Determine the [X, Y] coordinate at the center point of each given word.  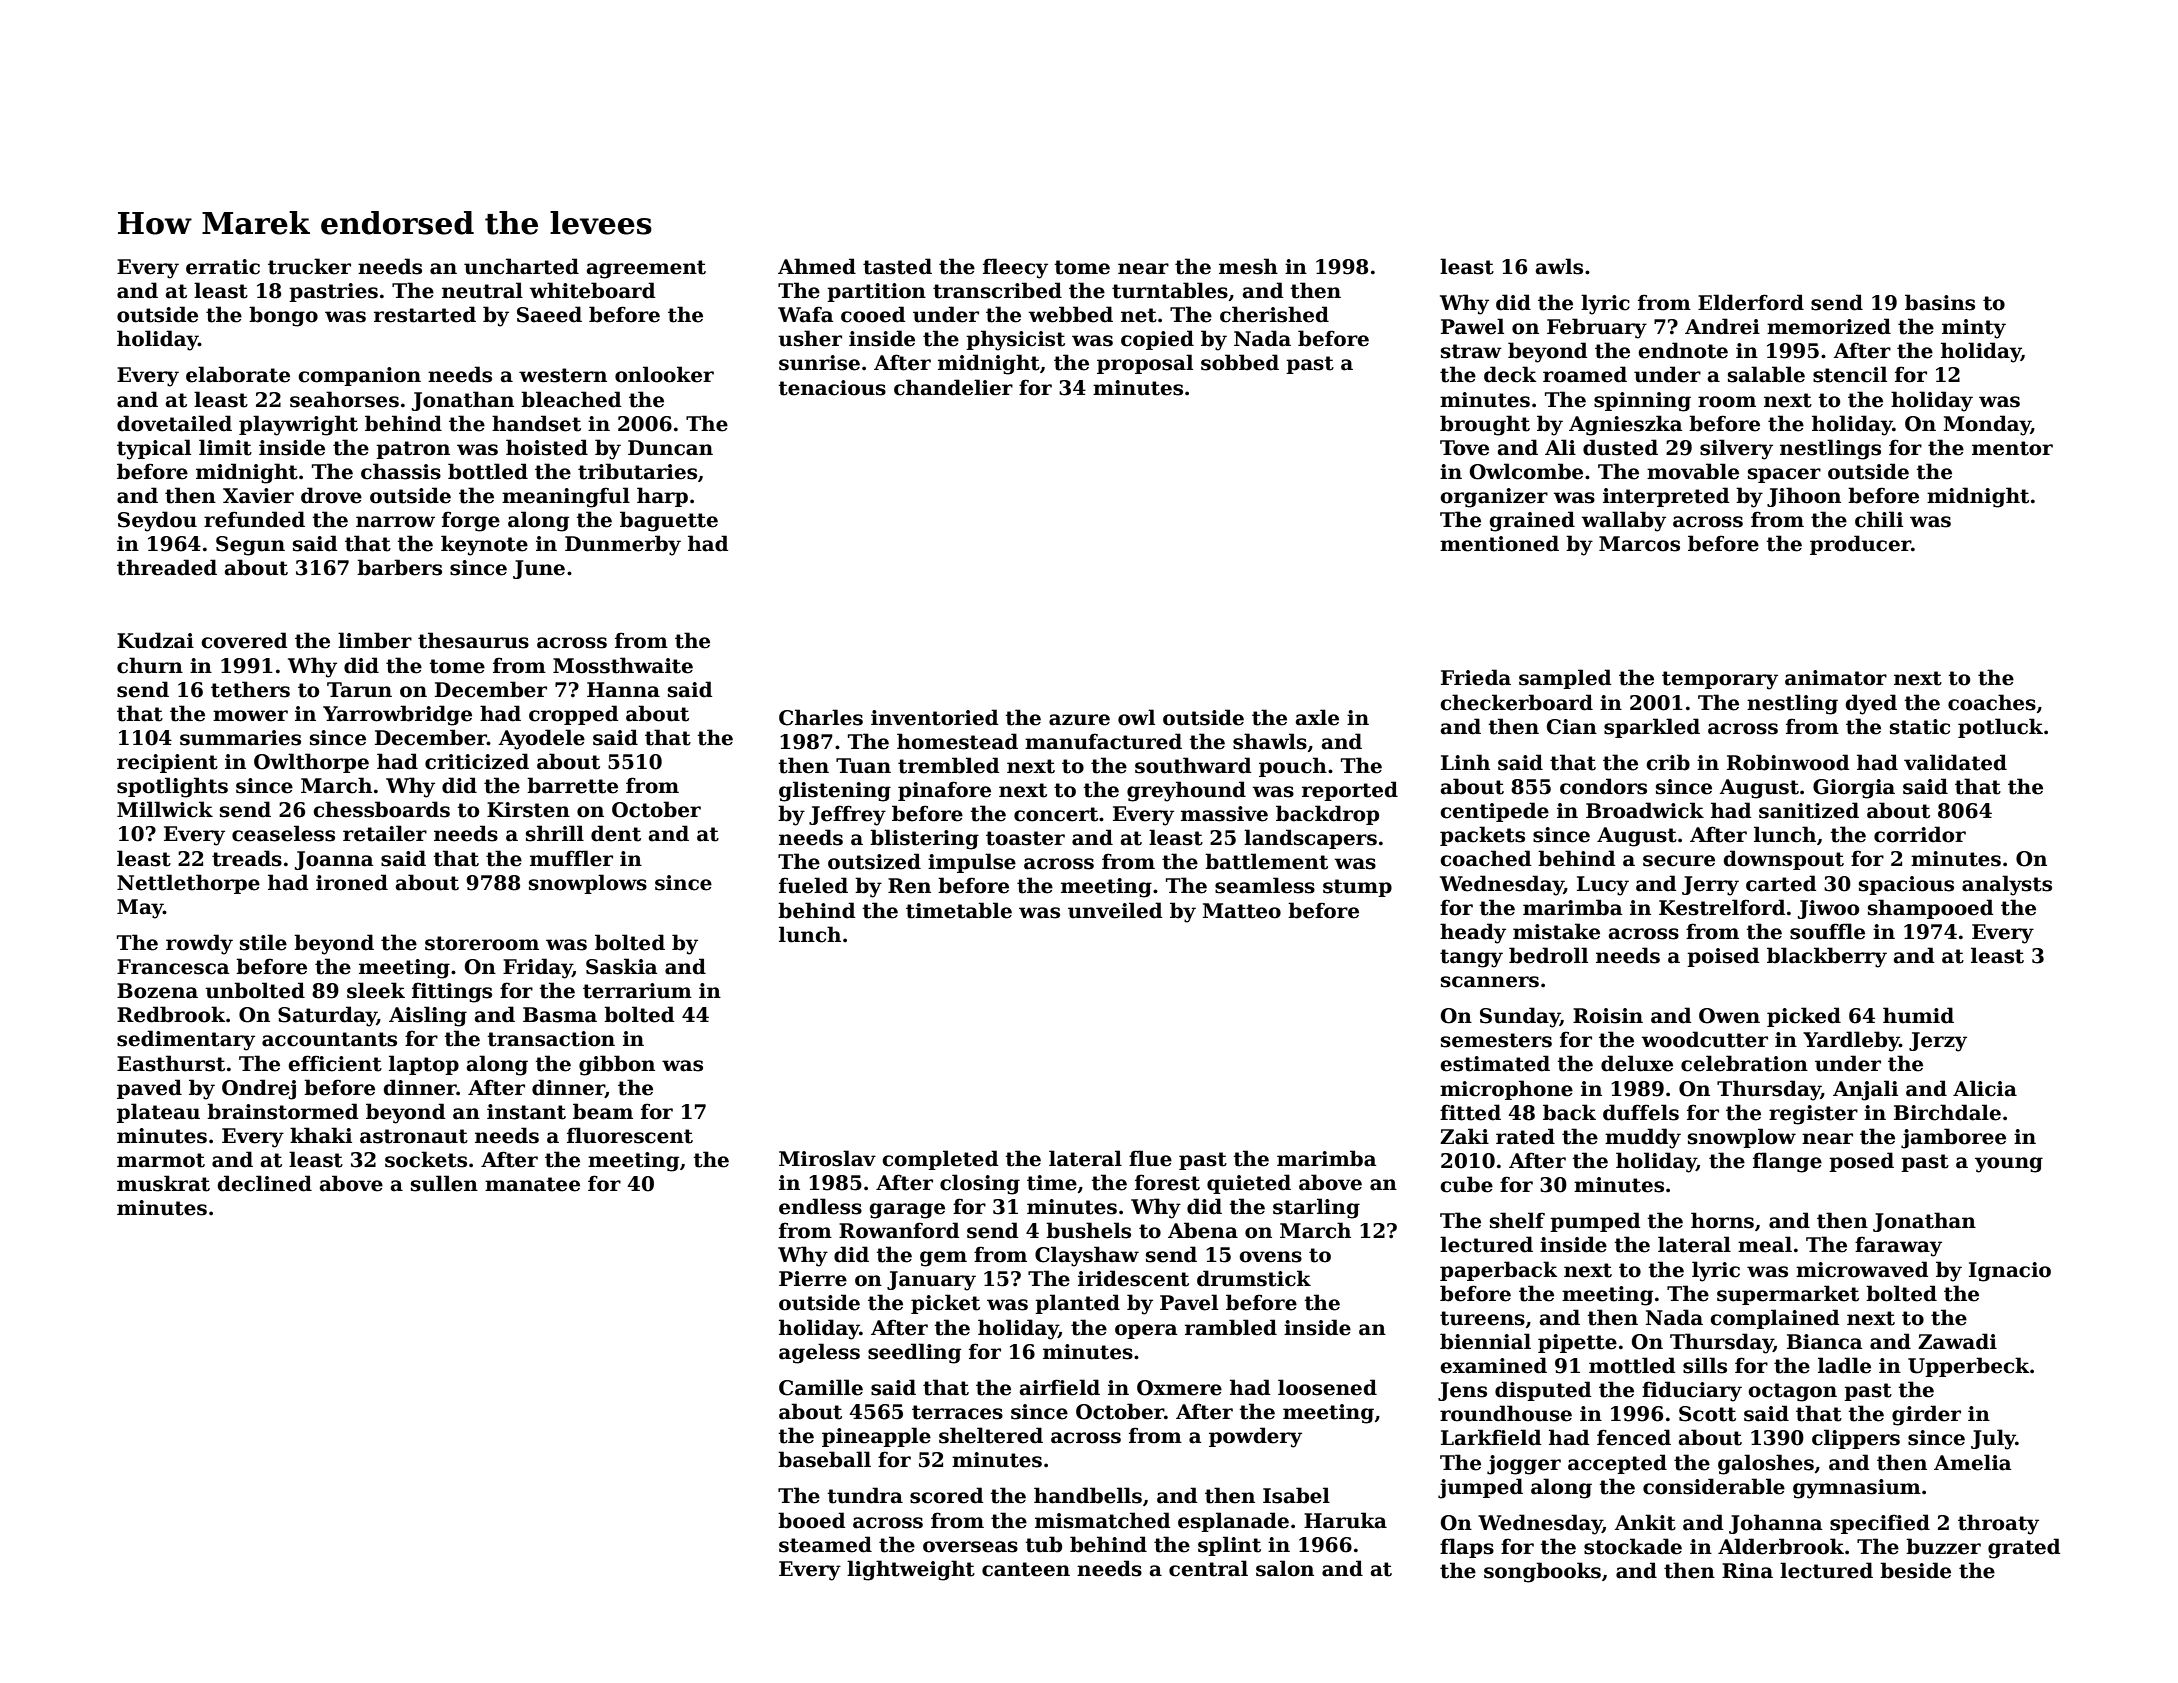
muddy [1643, 1138]
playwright [298, 425]
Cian [1572, 727]
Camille [821, 1387]
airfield [1060, 1387]
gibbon [617, 1065]
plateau [158, 1113]
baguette [669, 521]
